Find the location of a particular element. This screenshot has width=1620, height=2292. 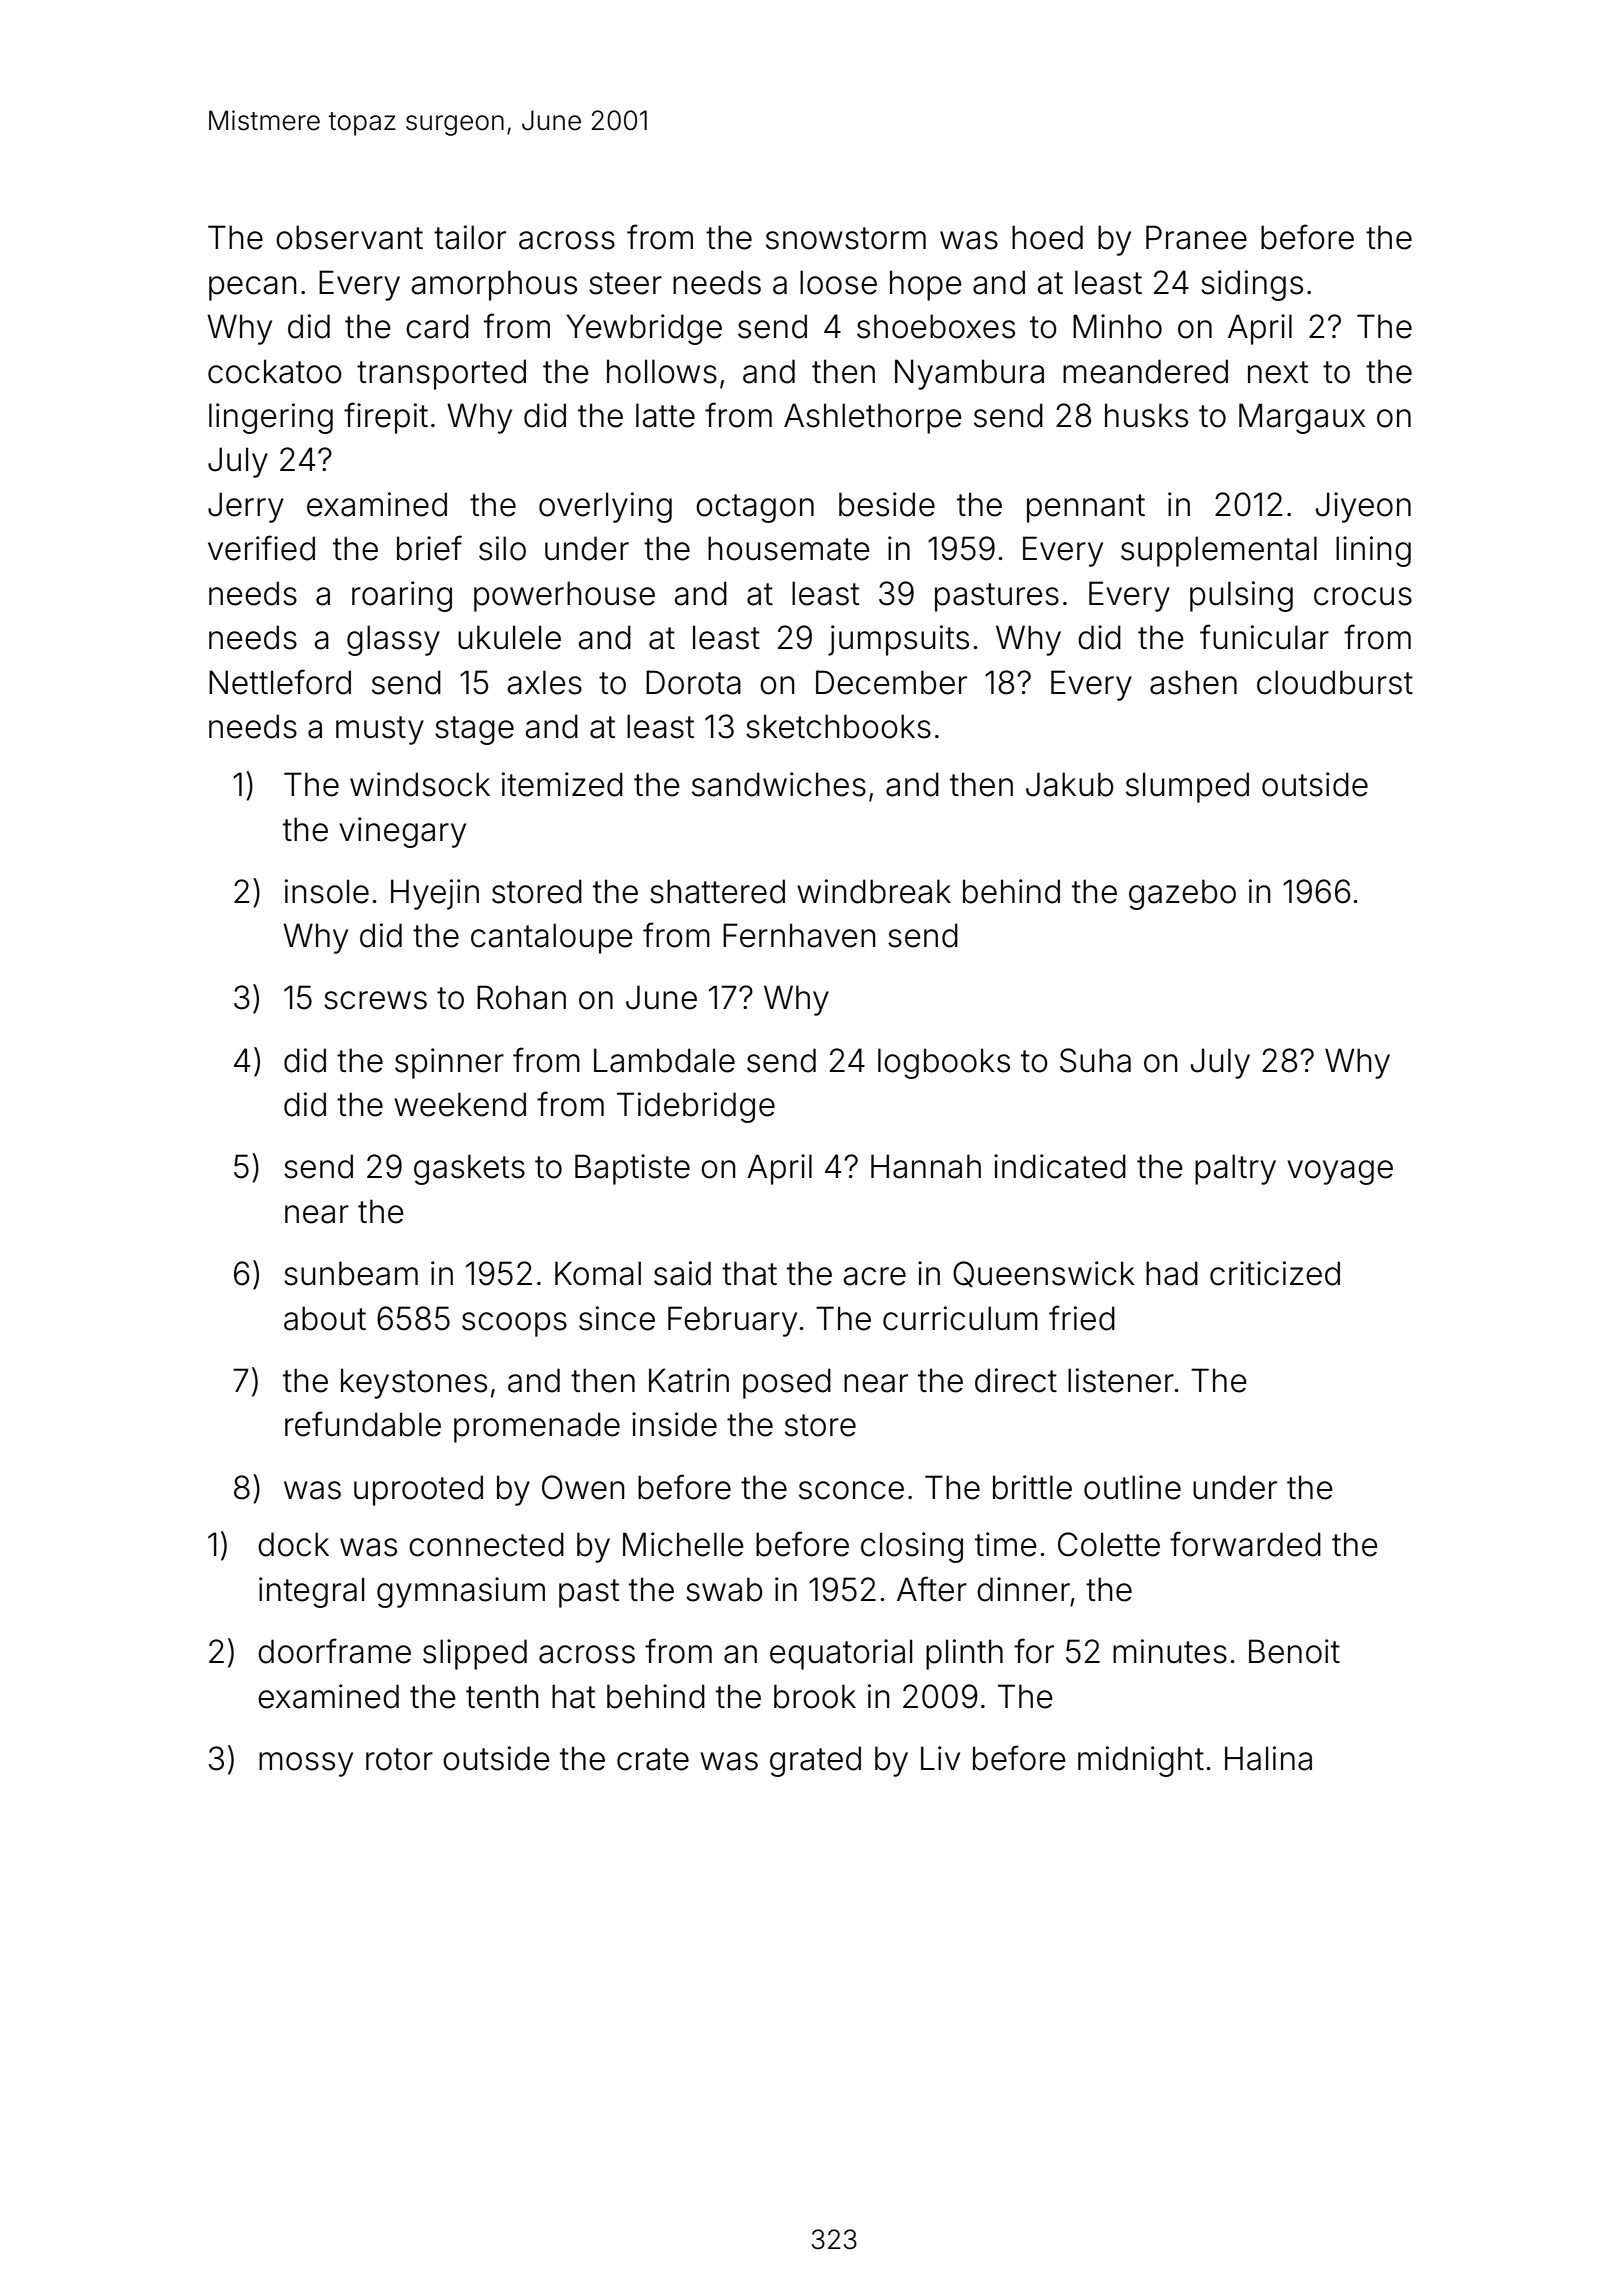

cloudburst is located at coordinates (1335, 682).
